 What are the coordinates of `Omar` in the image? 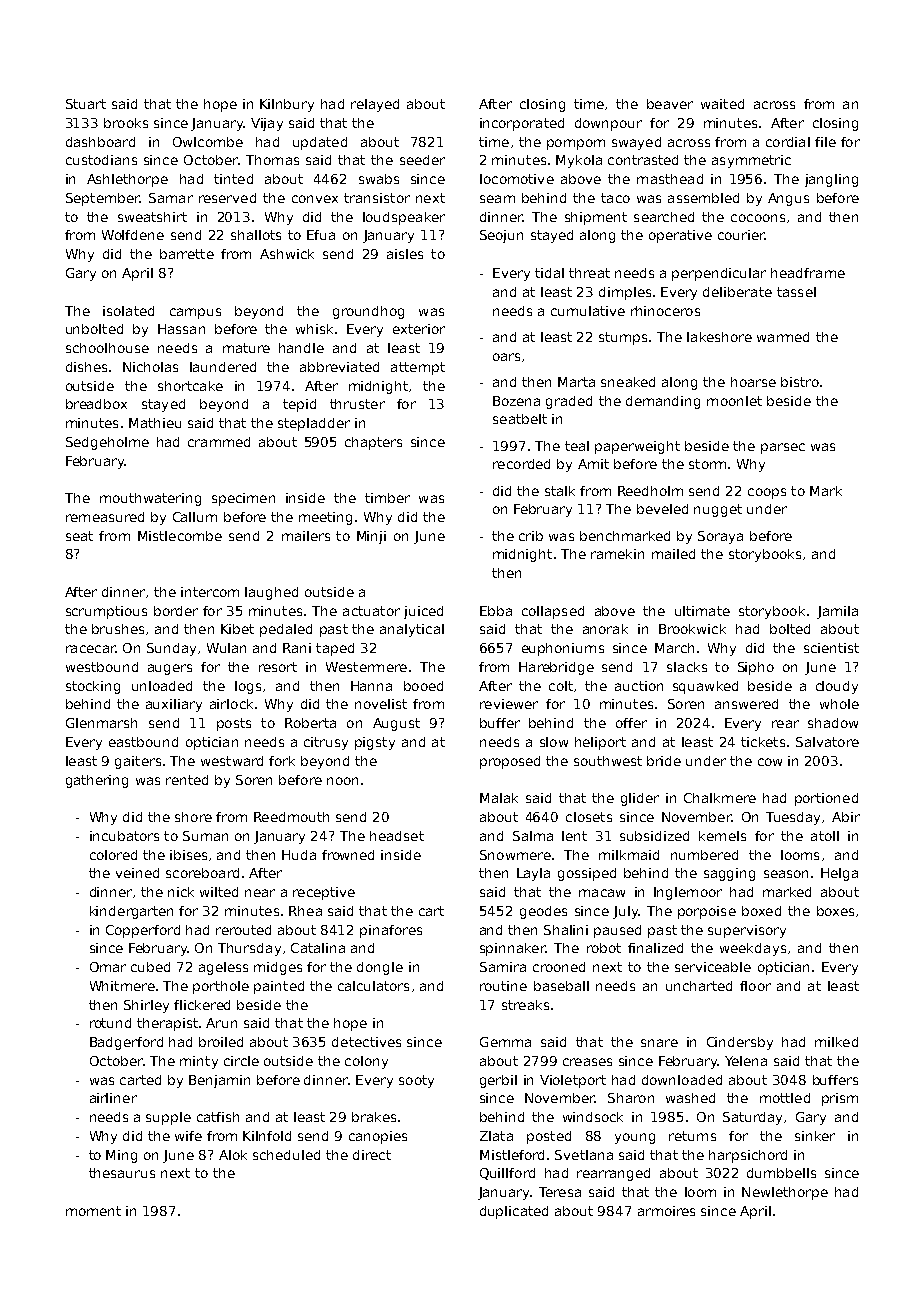 It's located at (108, 967).
